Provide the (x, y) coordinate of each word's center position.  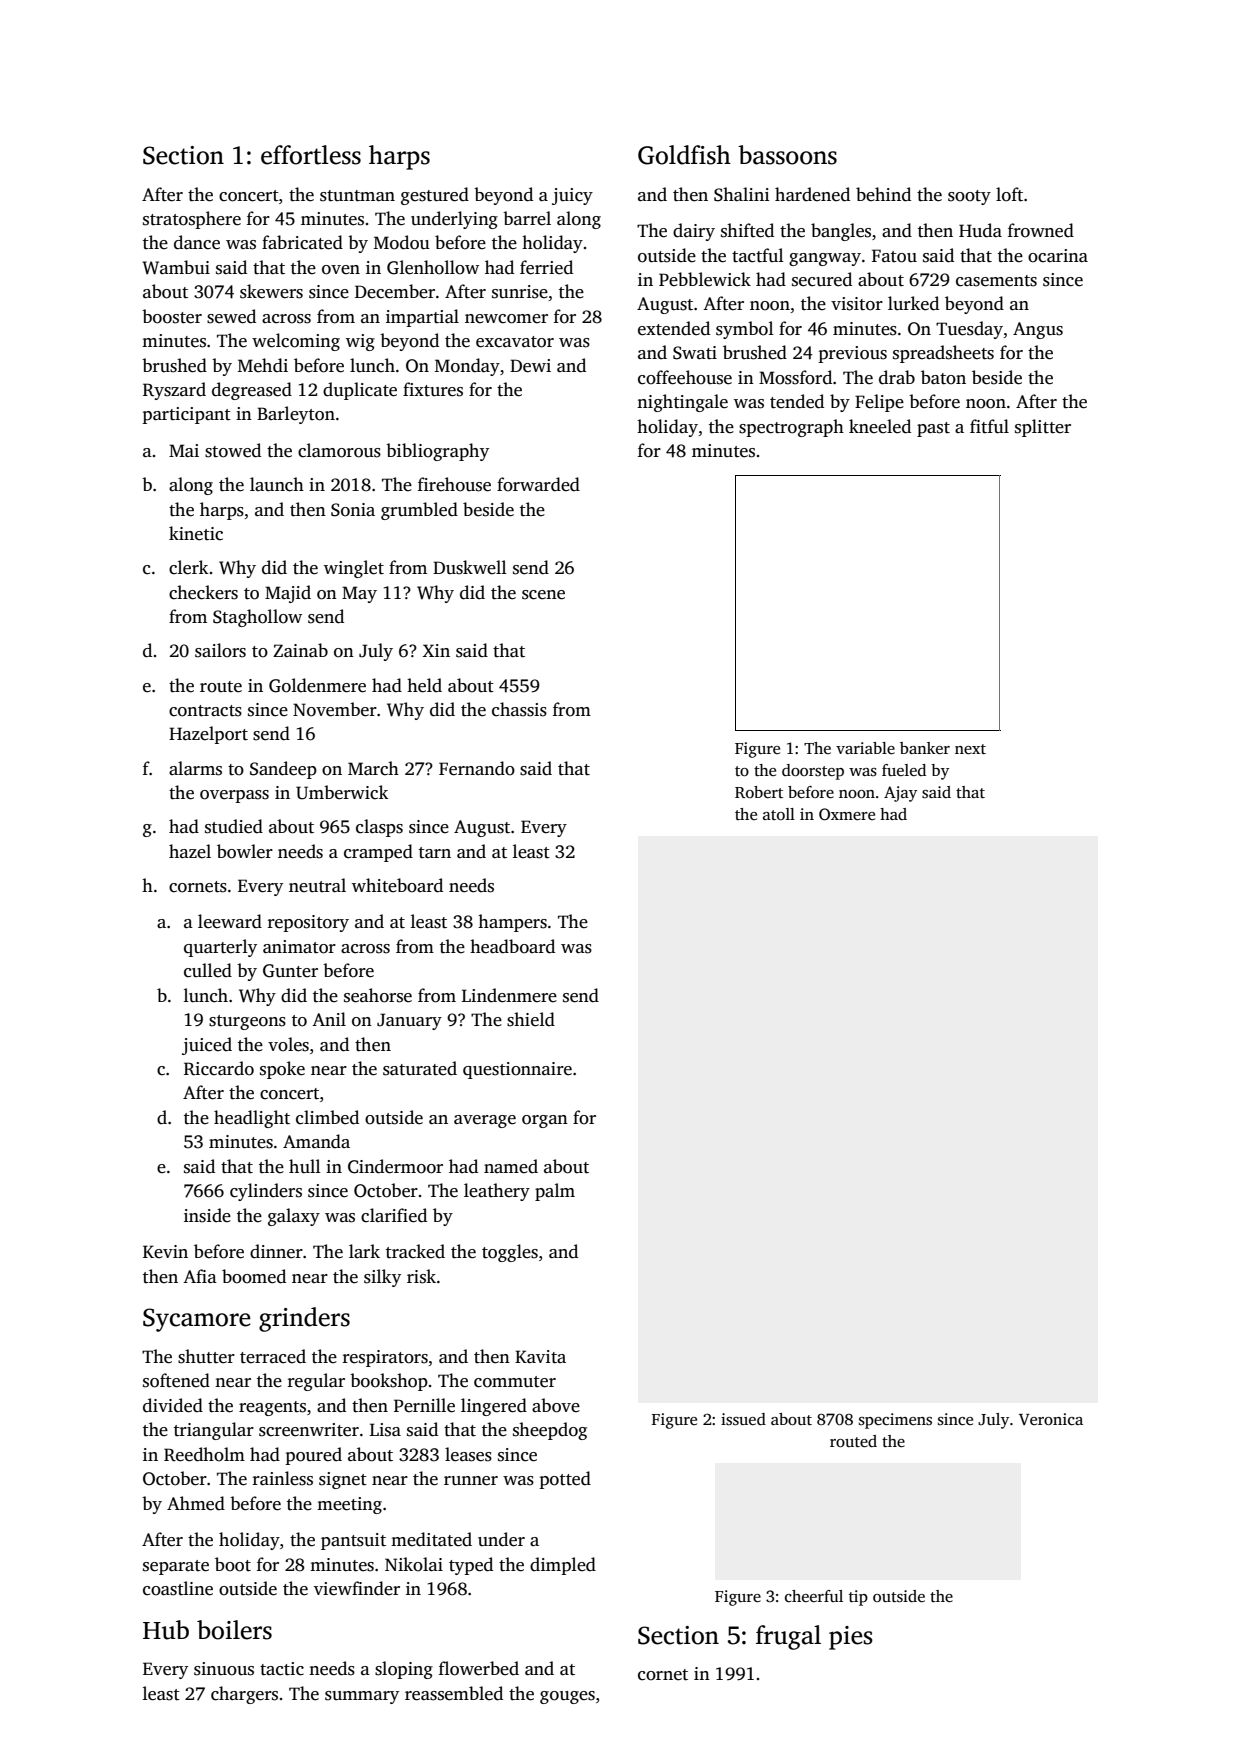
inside (207, 1215)
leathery (497, 1192)
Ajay (900, 794)
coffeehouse (685, 377)
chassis (519, 709)
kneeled (880, 426)
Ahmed (196, 1503)
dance (197, 242)
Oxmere (847, 814)
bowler (245, 851)
